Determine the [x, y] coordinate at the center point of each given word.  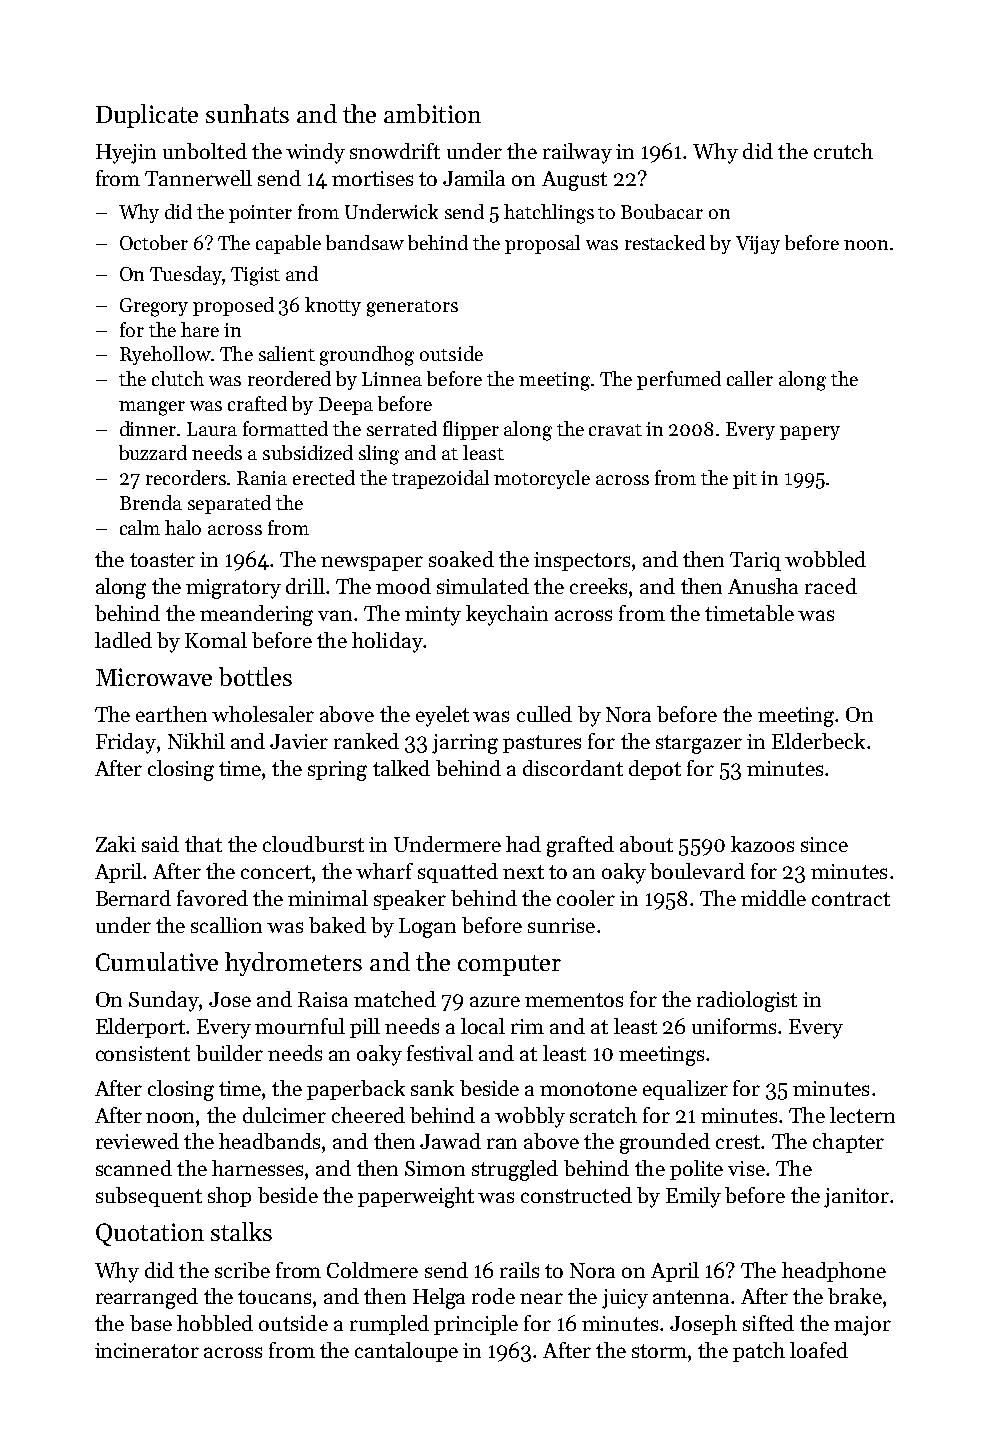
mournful [300, 1026]
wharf [384, 871]
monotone [588, 1089]
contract [851, 899]
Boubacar [662, 211]
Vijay [758, 245]
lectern [862, 1115]
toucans [274, 1297]
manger [152, 408]
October [154, 242]
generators [412, 308]
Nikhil [196, 741]
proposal [542, 244]
